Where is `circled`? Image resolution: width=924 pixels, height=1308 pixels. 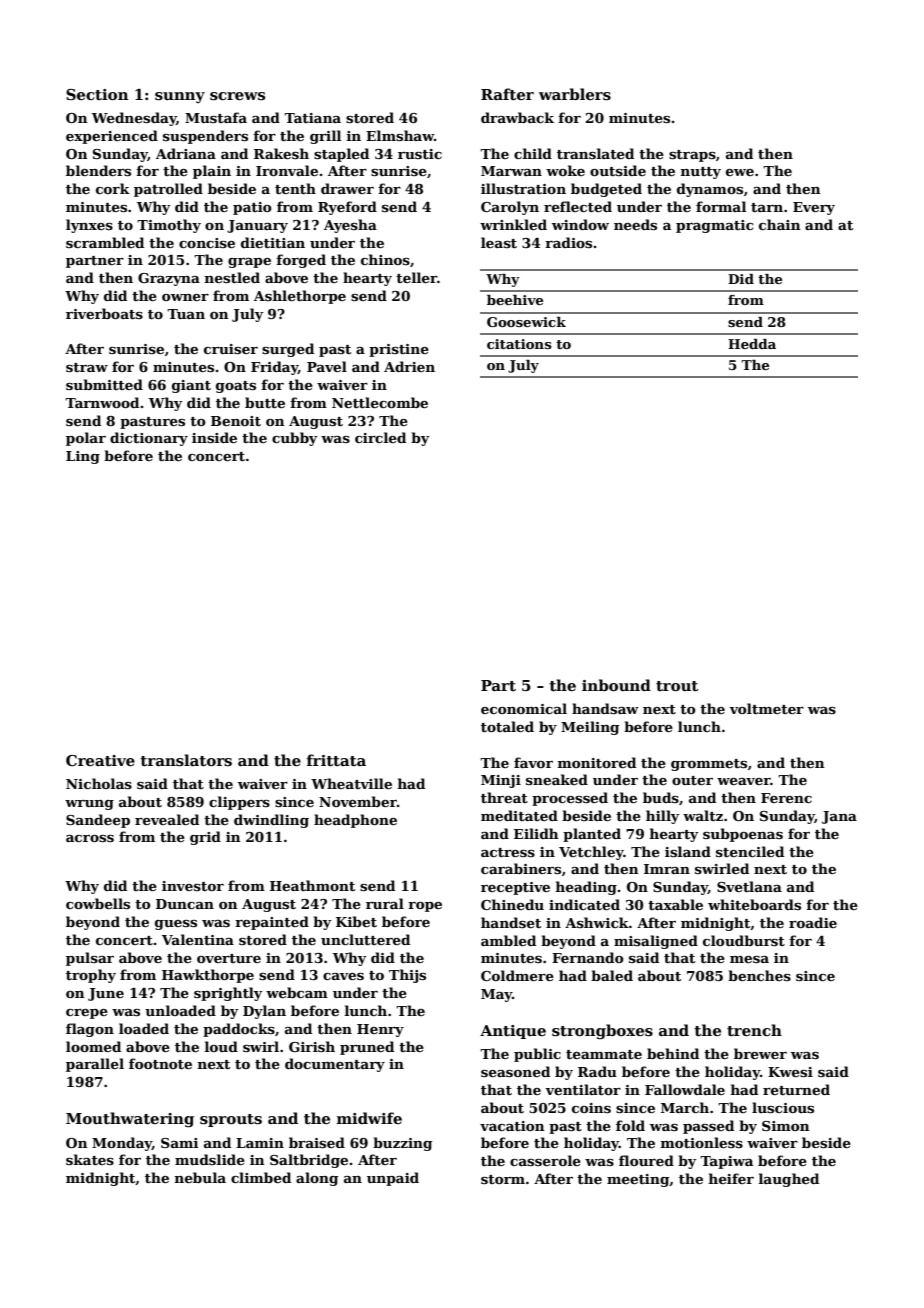
circled is located at coordinates (380, 437).
